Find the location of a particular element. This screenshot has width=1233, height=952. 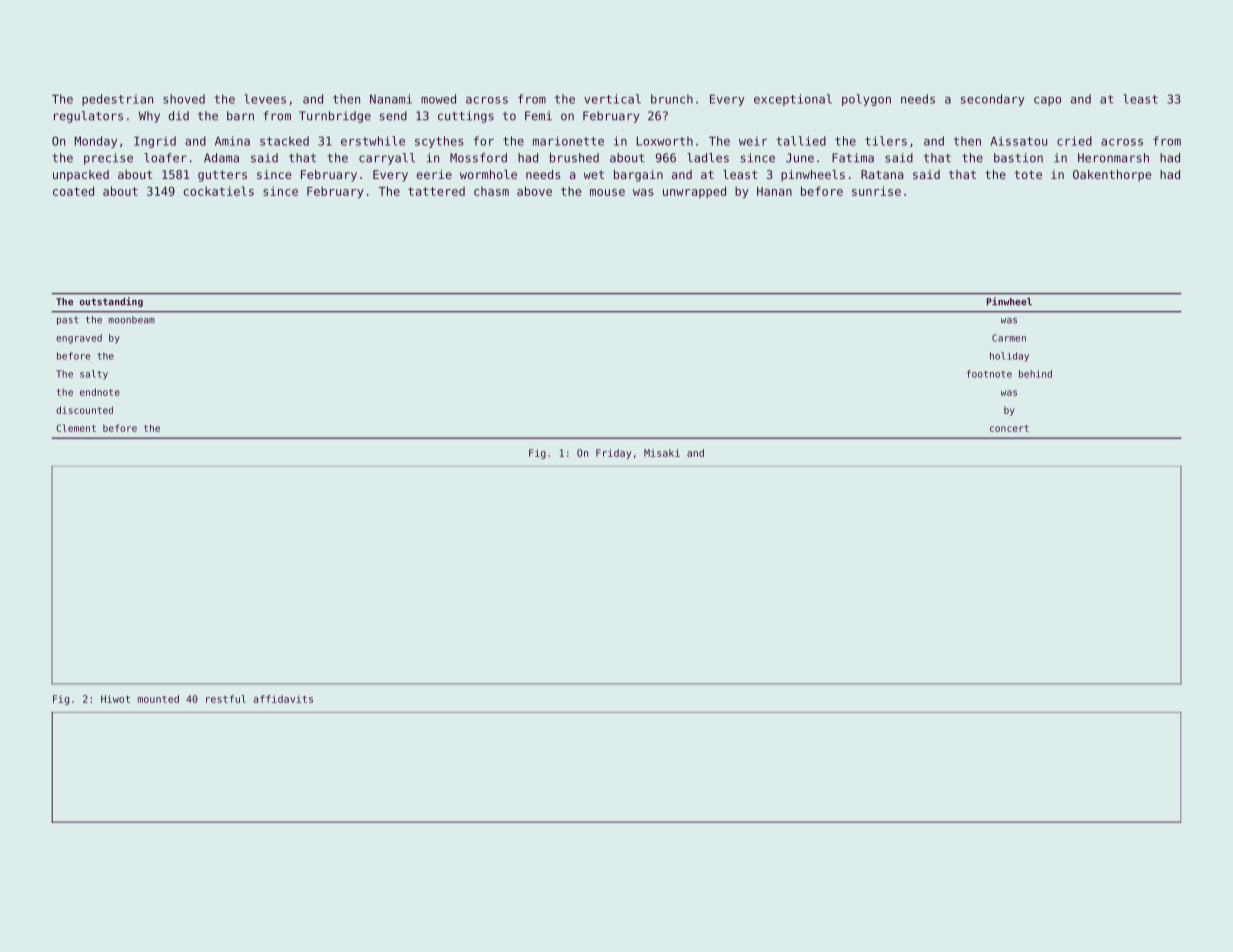

mowed is located at coordinates (438, 99).
